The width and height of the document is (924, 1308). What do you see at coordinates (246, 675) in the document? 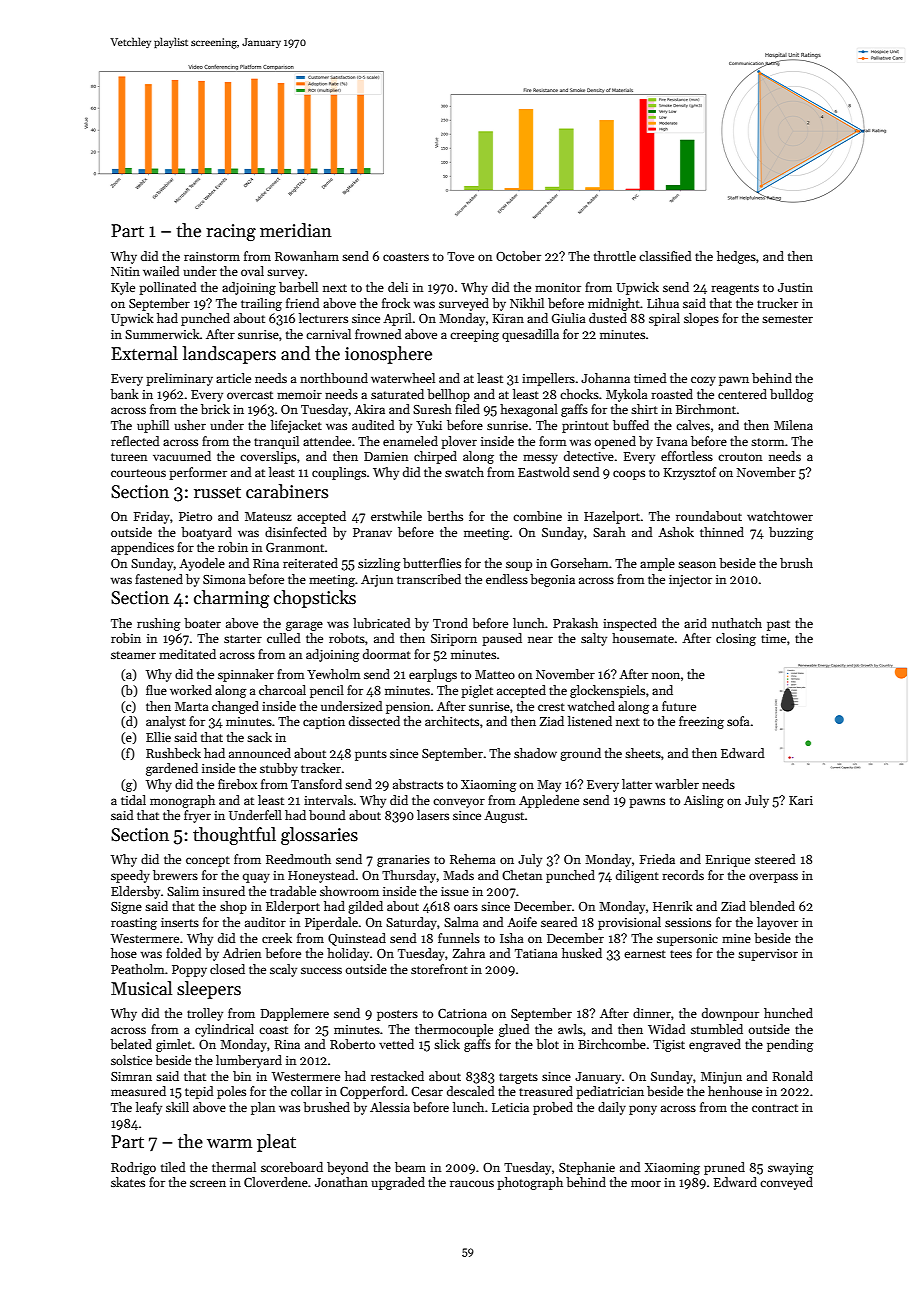
I see `spinnaker` at bounding box center [246, 675].
